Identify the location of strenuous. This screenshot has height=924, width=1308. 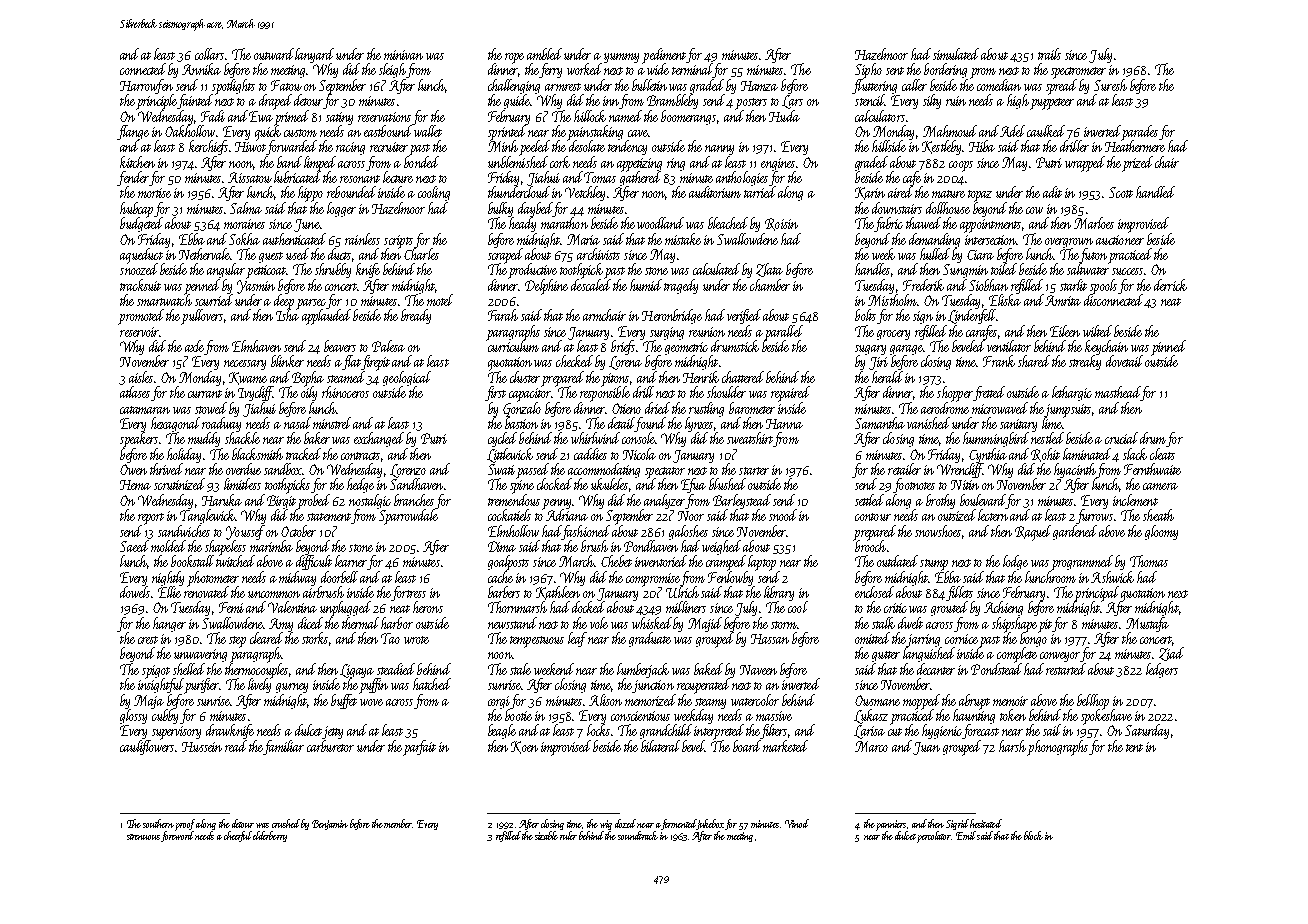
(143, 837).
